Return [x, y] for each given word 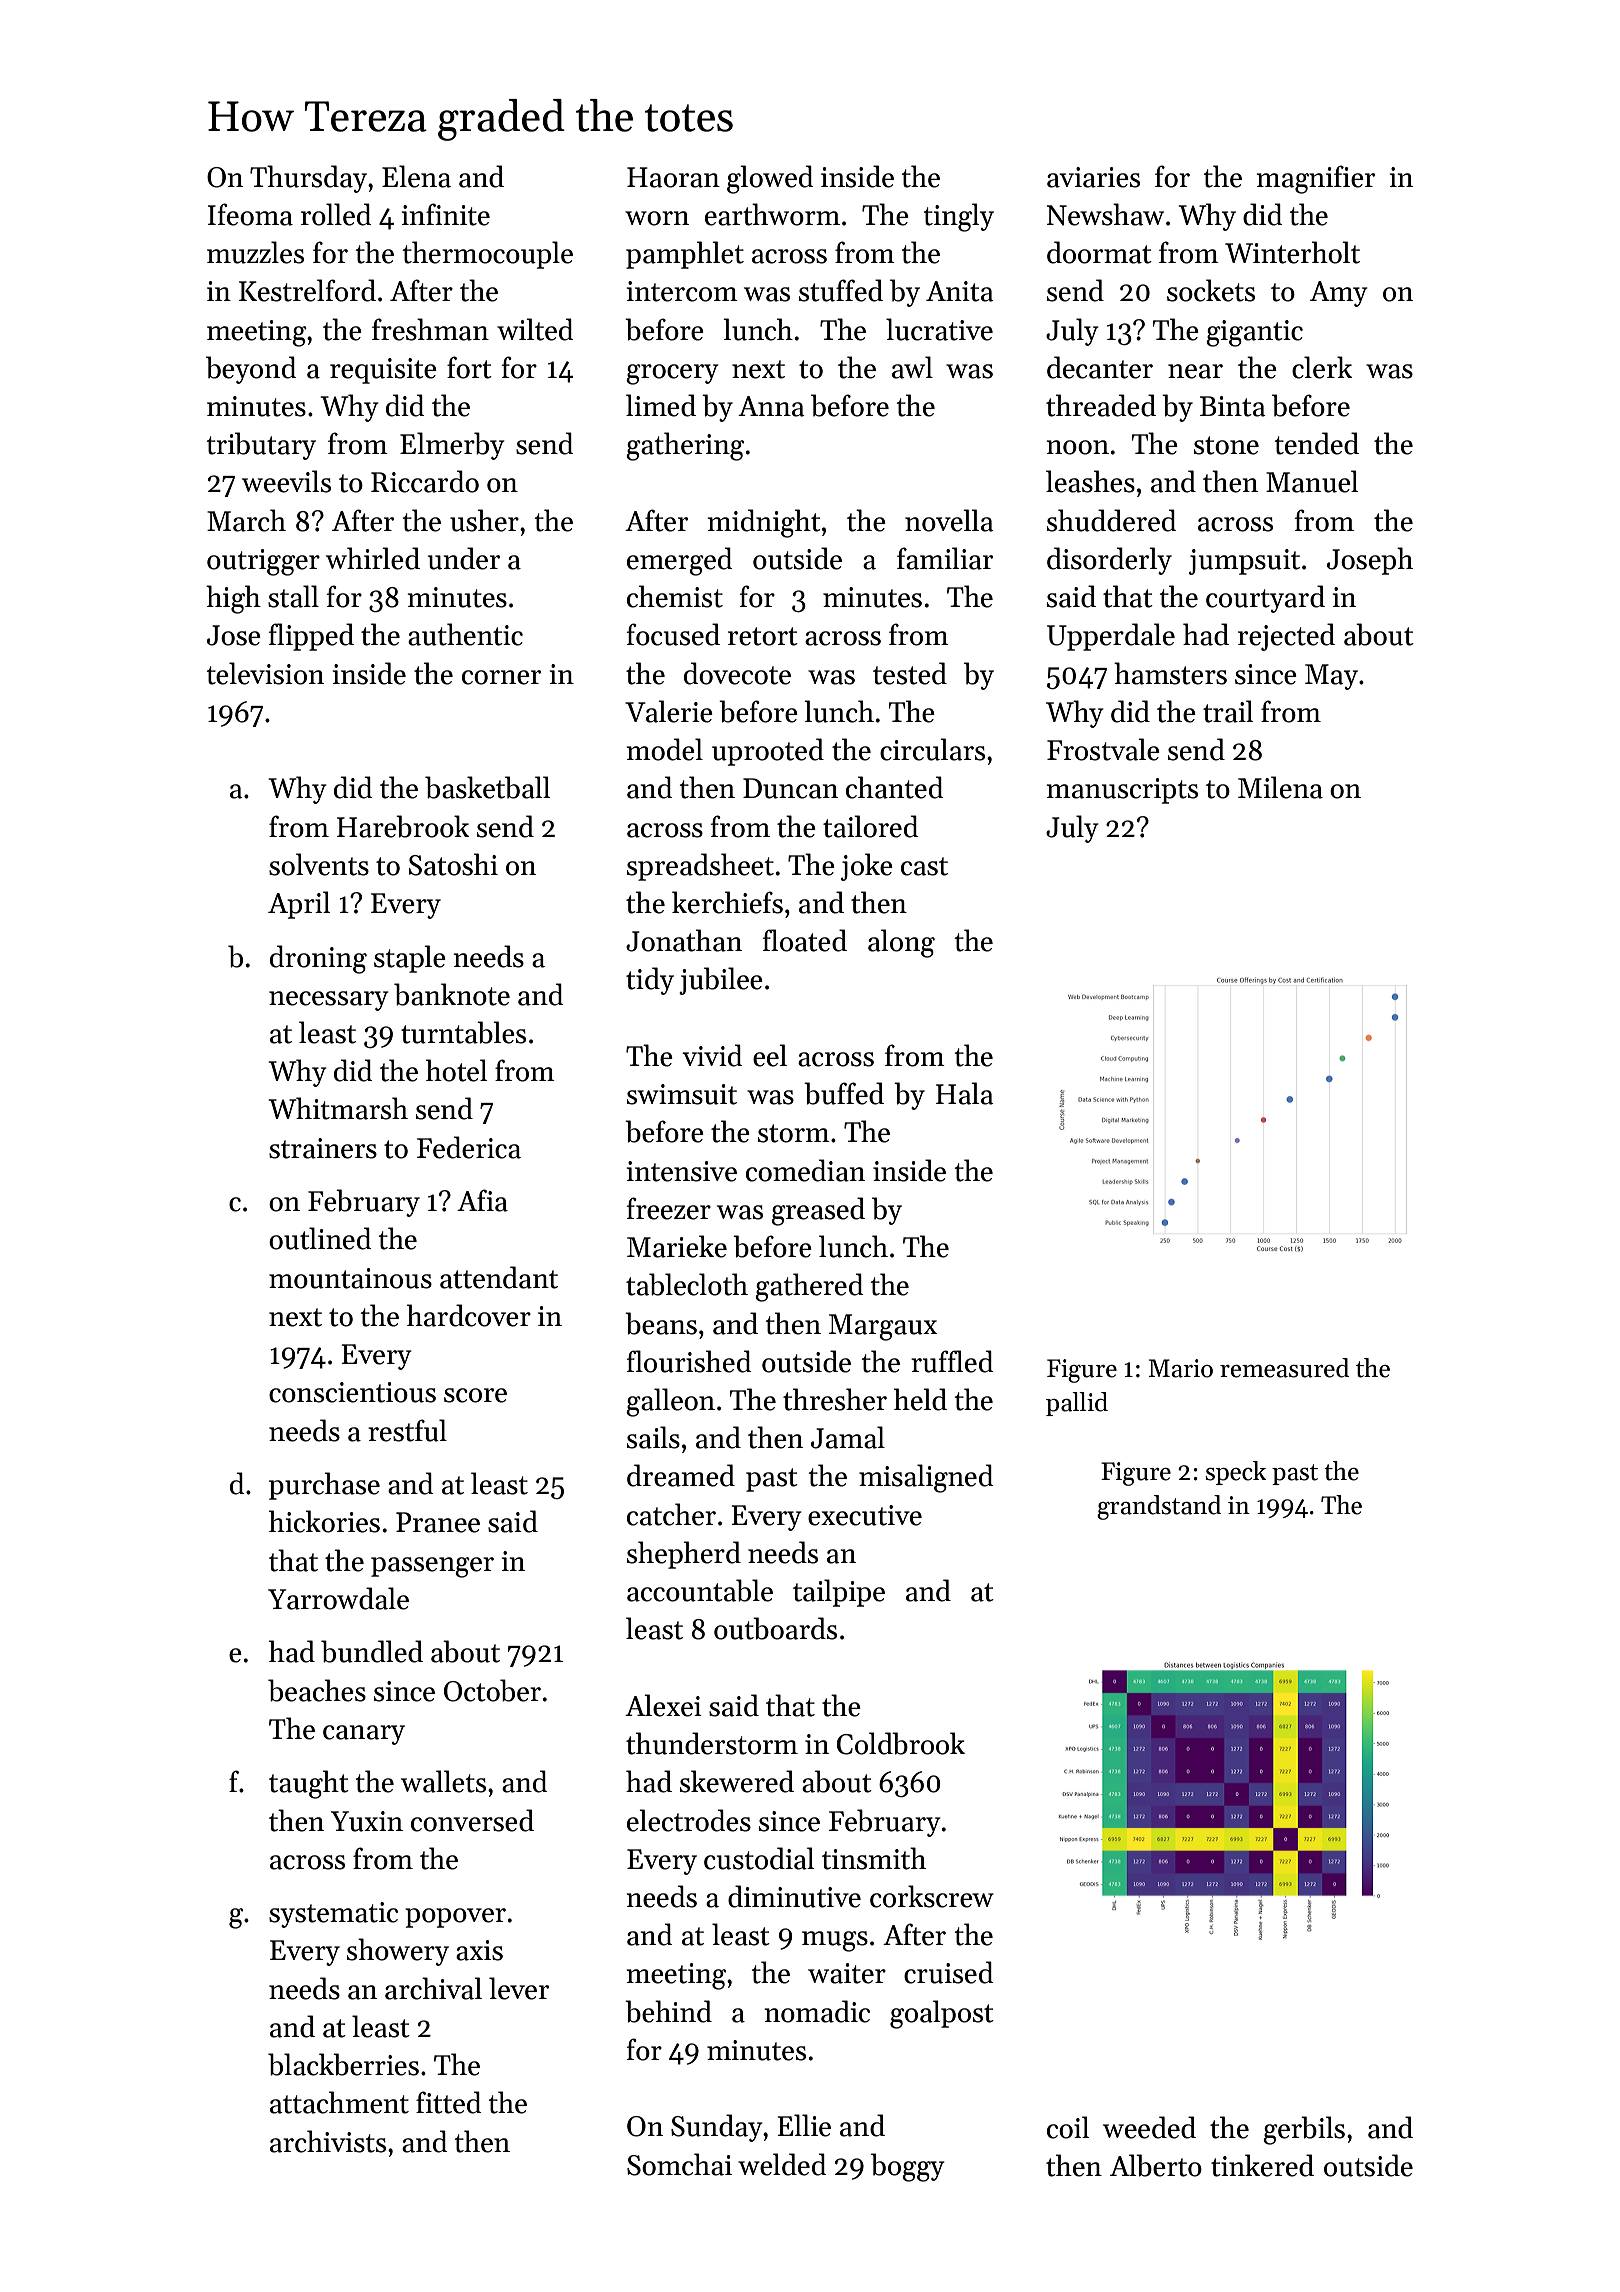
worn [657, 218]
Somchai [679, 2164]
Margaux [883, 1327]
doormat [1099, 252]
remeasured [1284, 1368]
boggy [908, 2167]
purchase [324, 1486]
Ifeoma [250, 214]
